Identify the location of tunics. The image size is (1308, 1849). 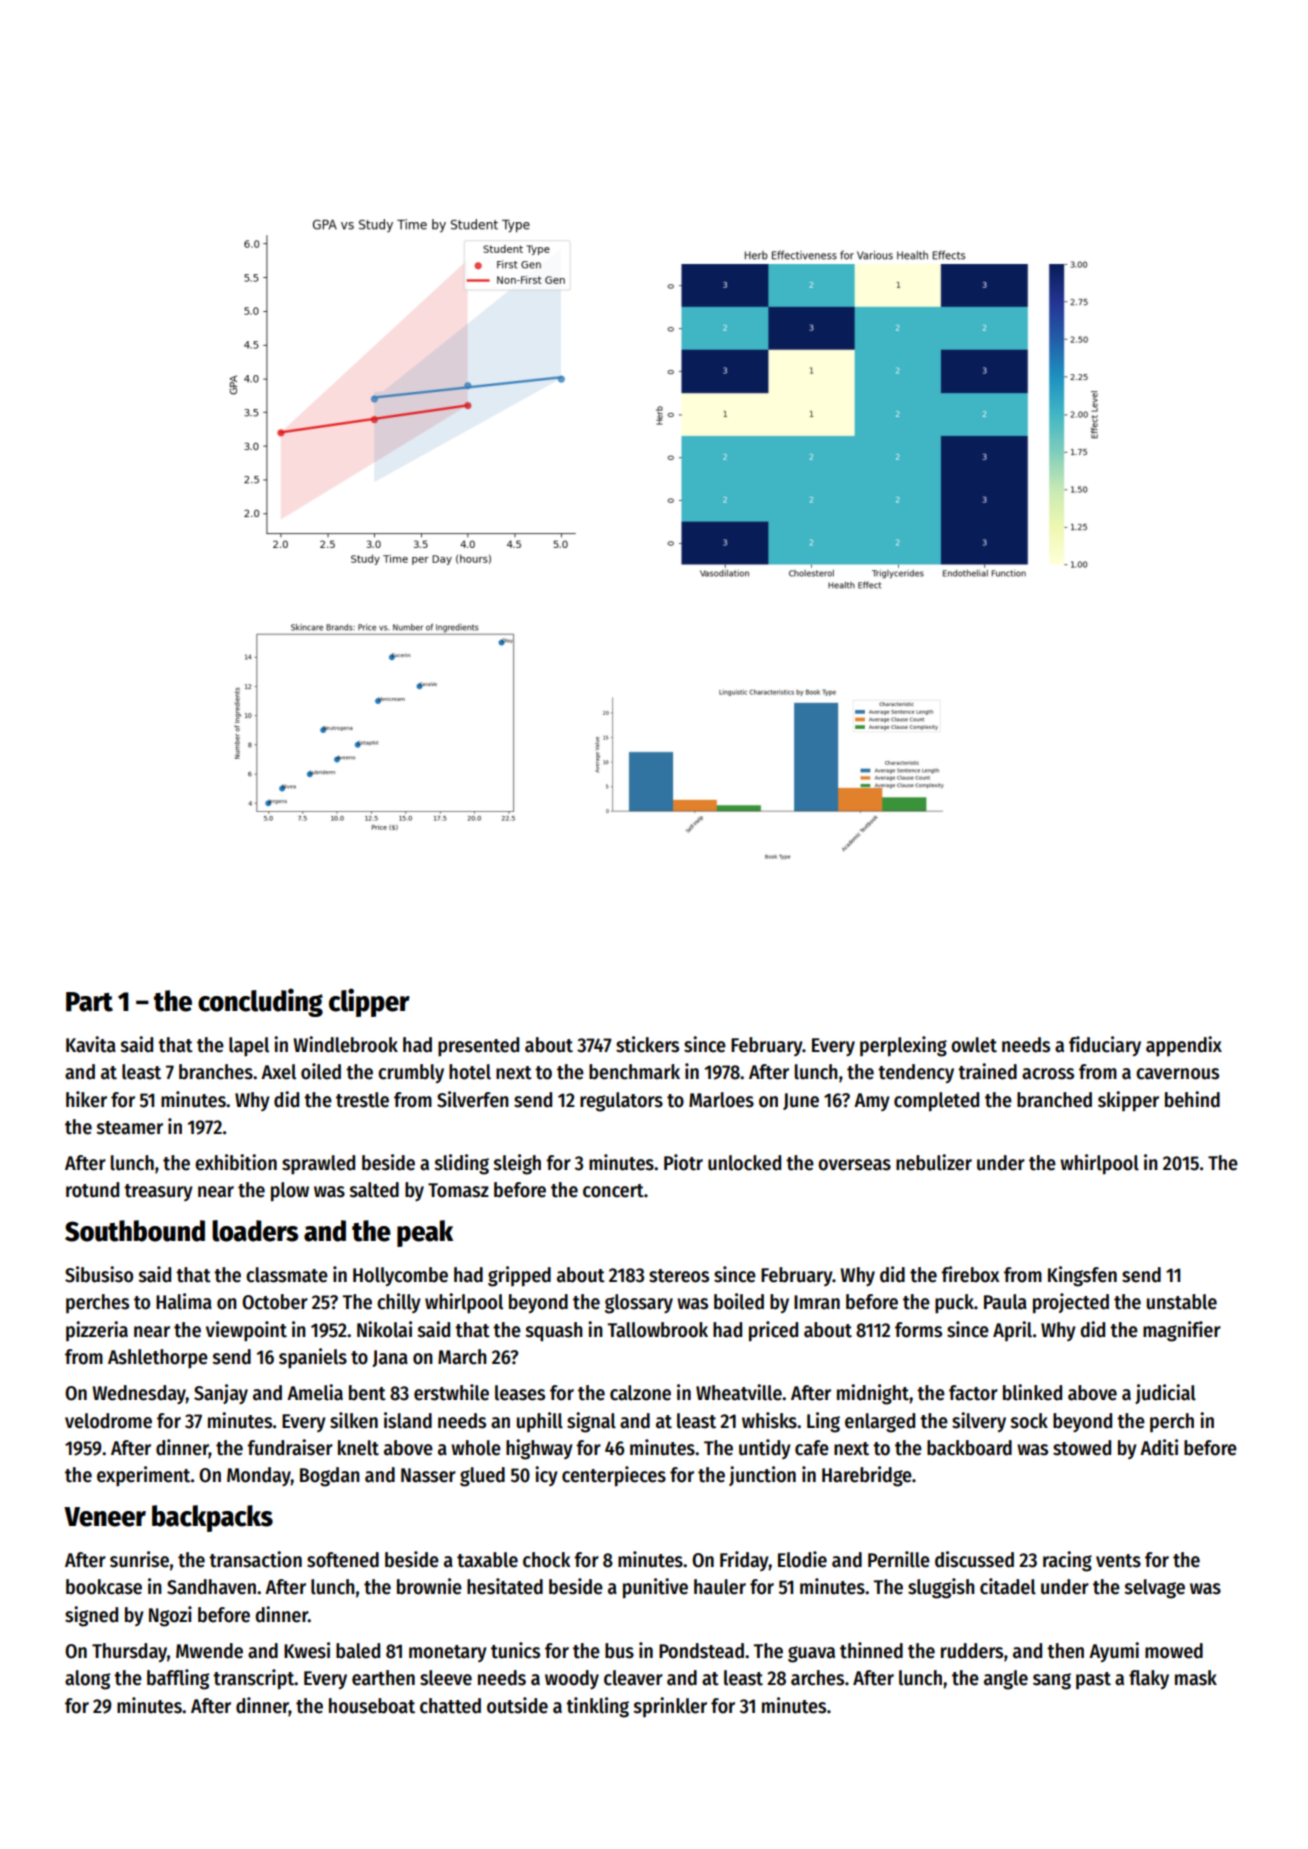
(515, 1650).
